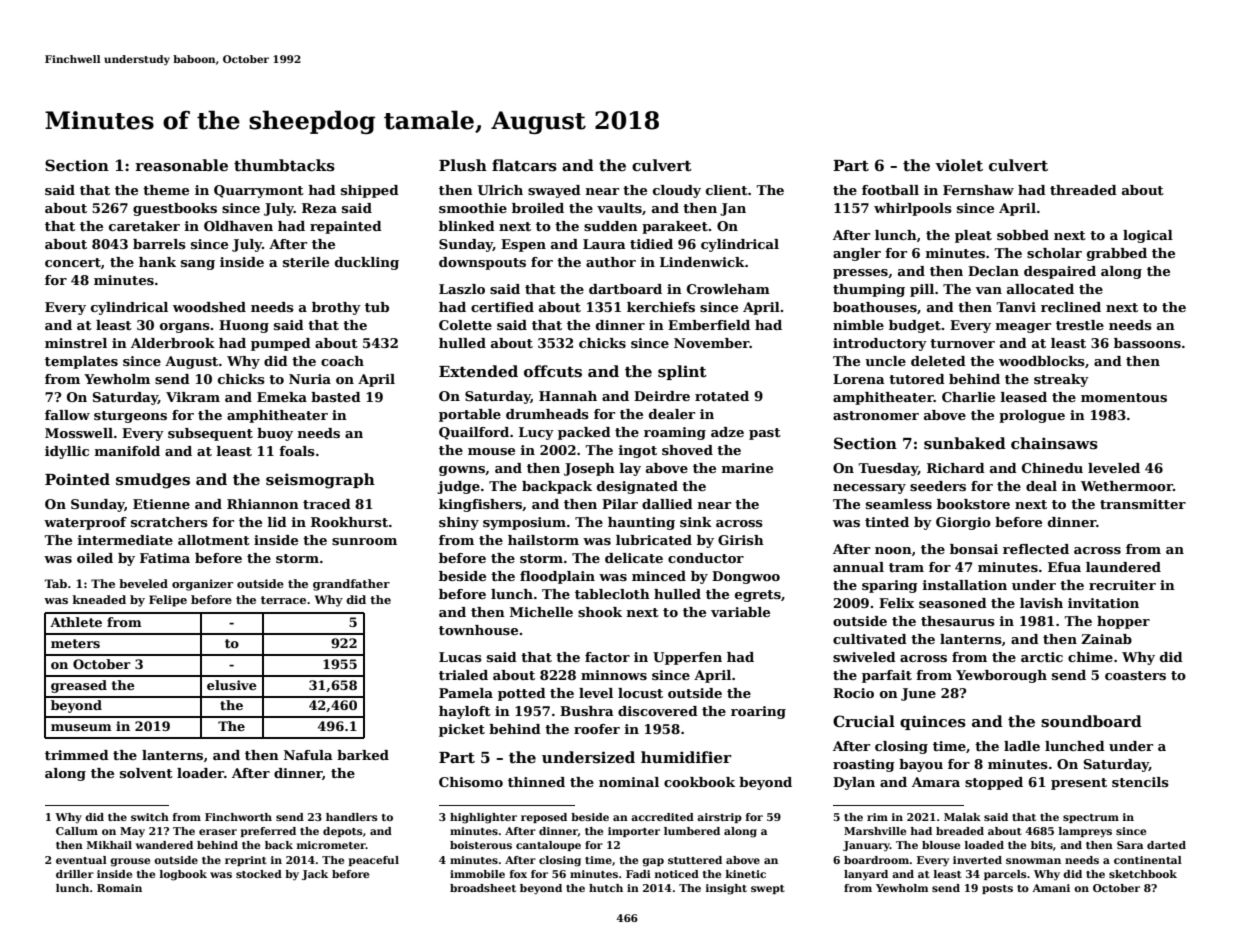 The image size is (1233, 952). I want to click on factor, so click(607, 657).
